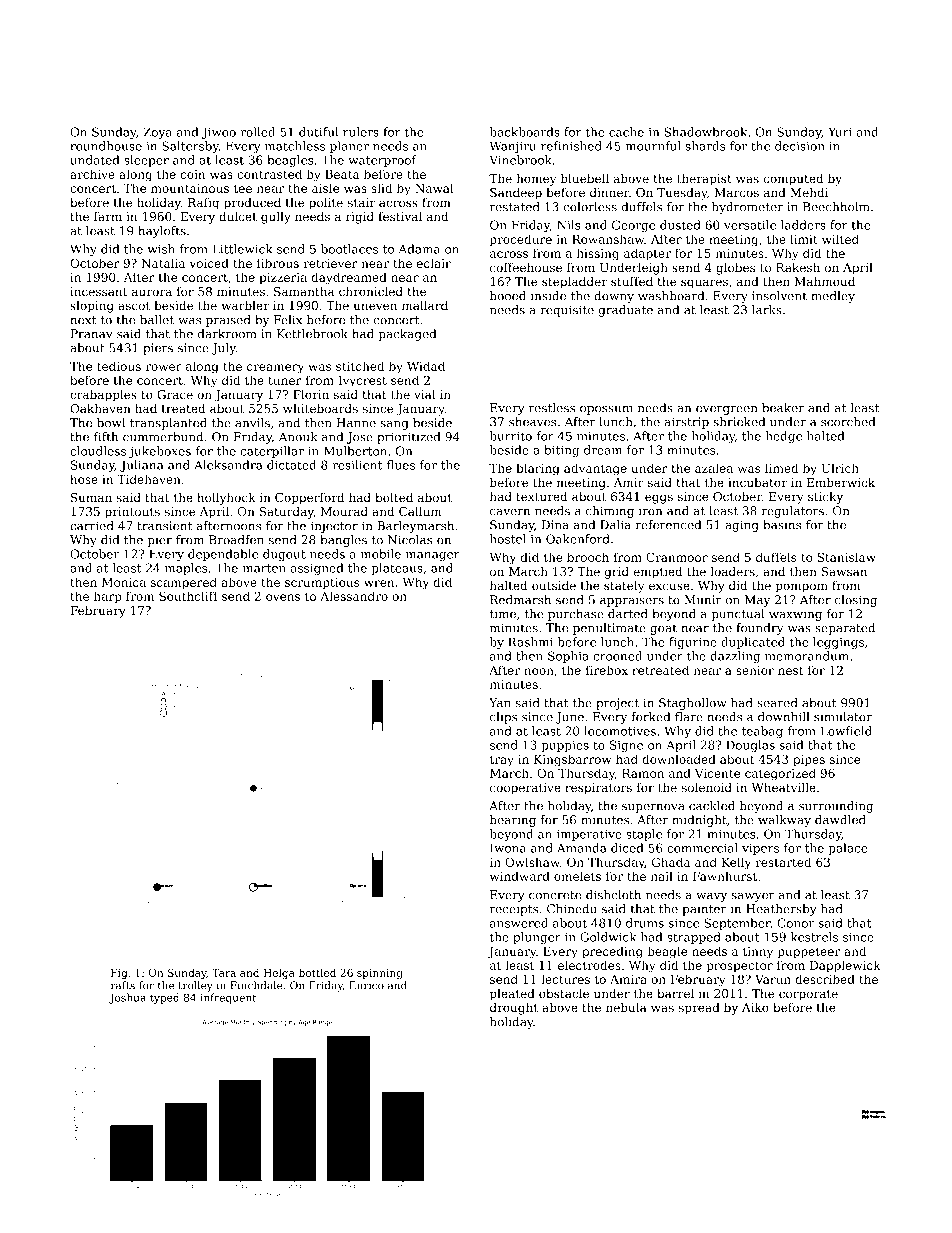  What do you see at coordinates (525, 132) in the document?
I see `backboards` at bounding box center [525, 132].
